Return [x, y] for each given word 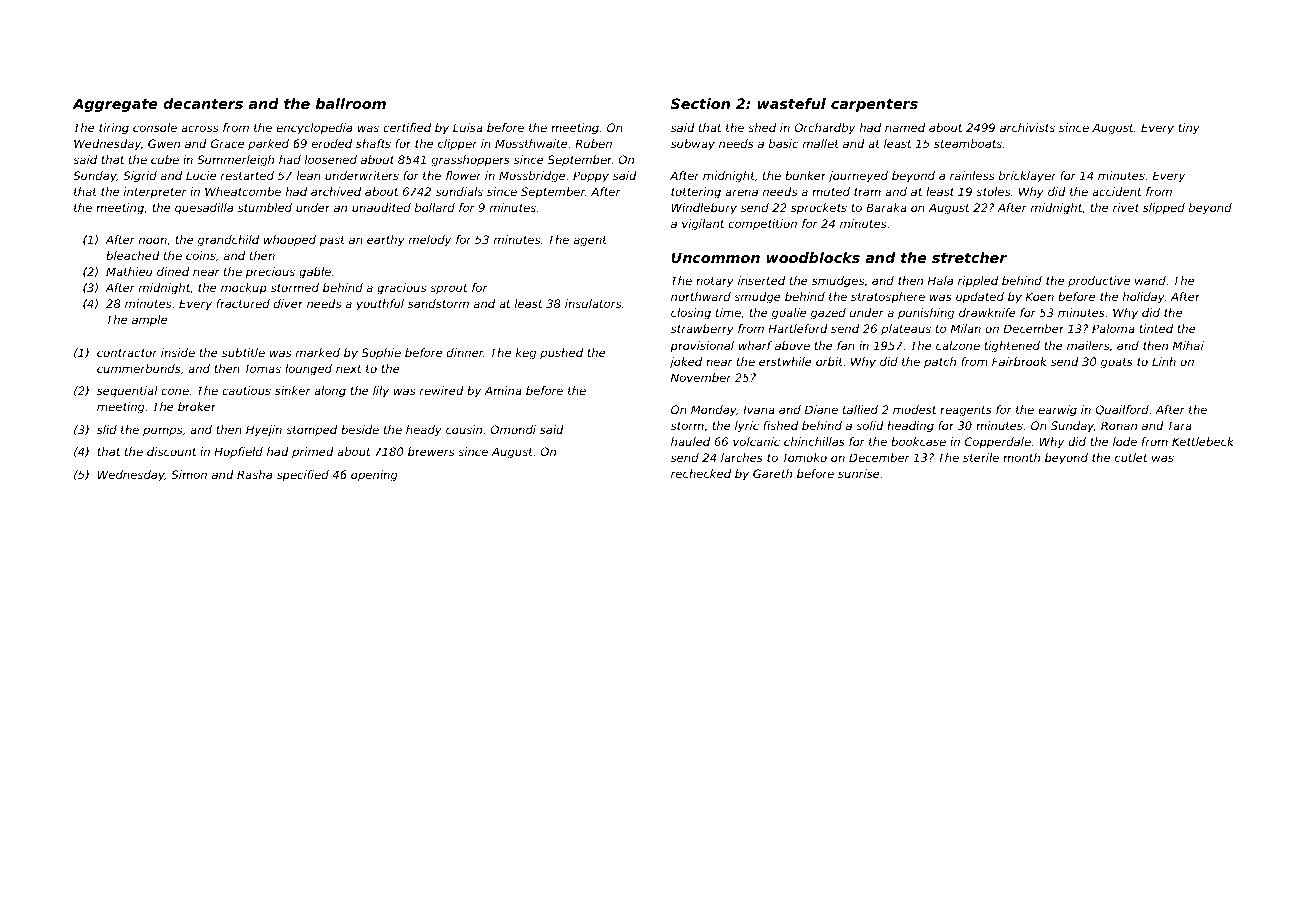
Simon [189, 474]
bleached [133, 255]
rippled [978, 282]
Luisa [468, 127]
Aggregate [115, 105]
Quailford [1122, 410]
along [330, 392]
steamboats [968, 143]
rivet [1126, 207]
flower [464, 175]
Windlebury [704, 209]
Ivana [759, 409]
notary [715, 282]
